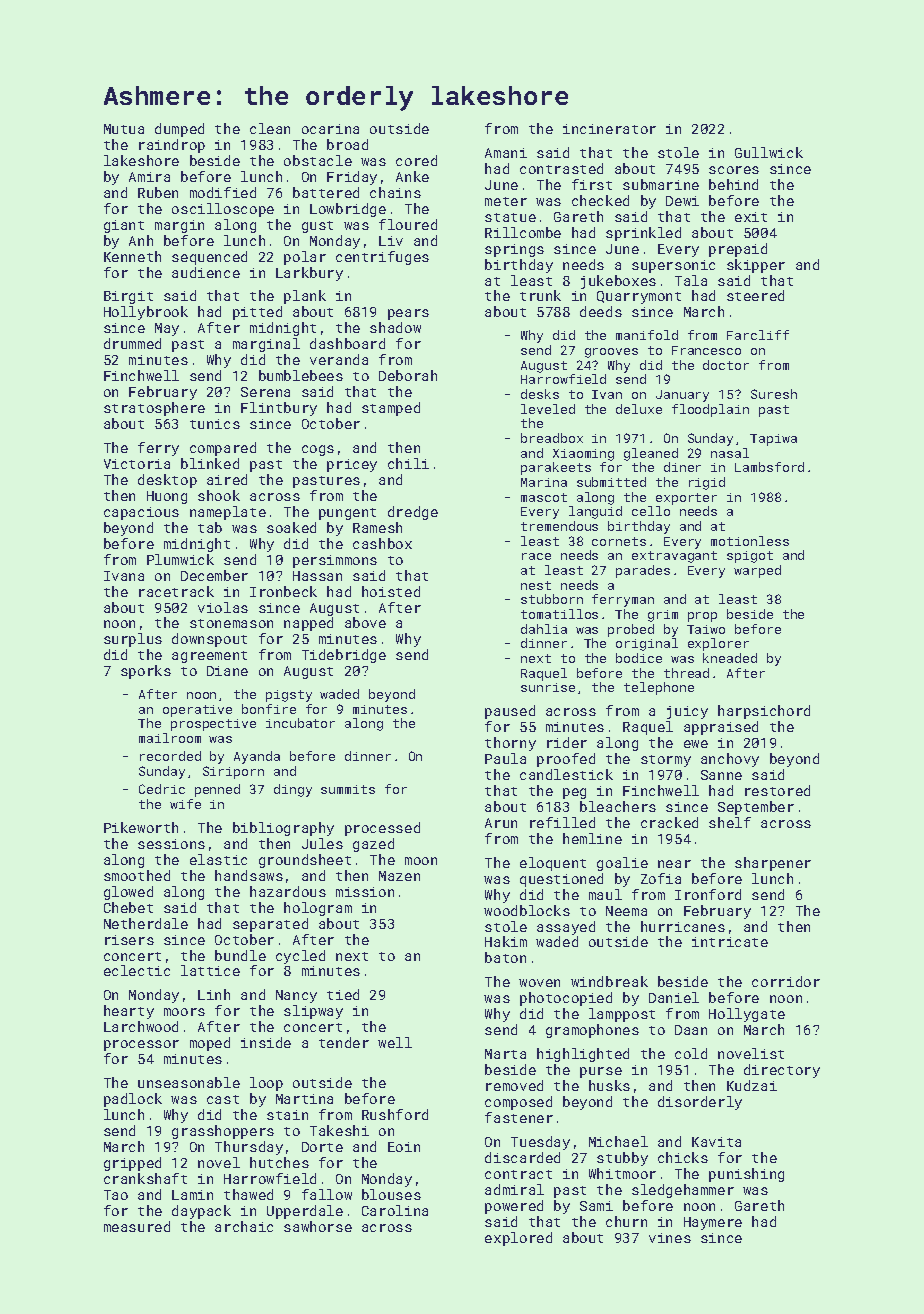 This document has height=1314, width=924. Describe the element at coordinates (707, 483) in the document. I see `rigid` at that location.
